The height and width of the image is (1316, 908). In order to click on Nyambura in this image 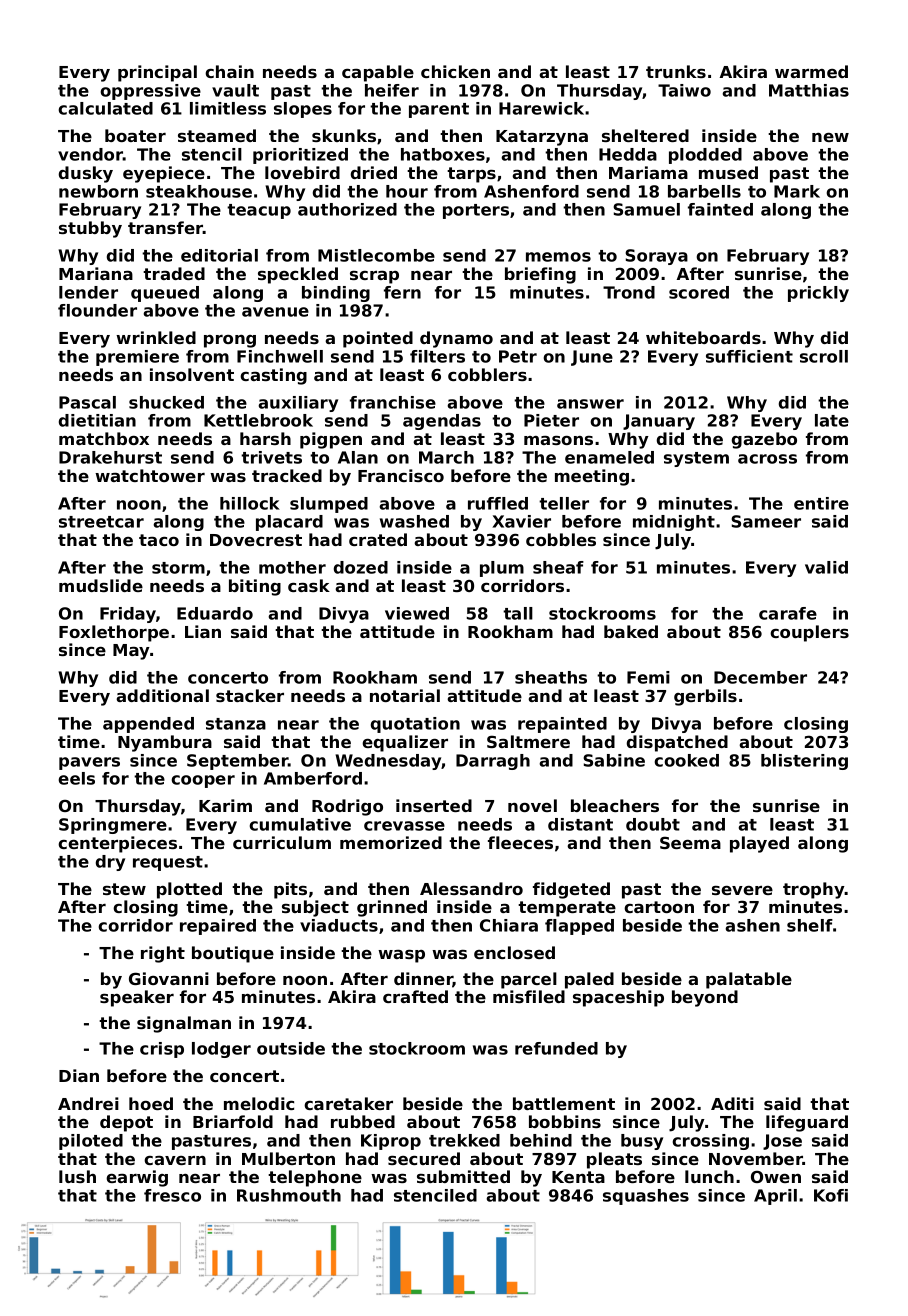, I will do `click(165, 743)`.
